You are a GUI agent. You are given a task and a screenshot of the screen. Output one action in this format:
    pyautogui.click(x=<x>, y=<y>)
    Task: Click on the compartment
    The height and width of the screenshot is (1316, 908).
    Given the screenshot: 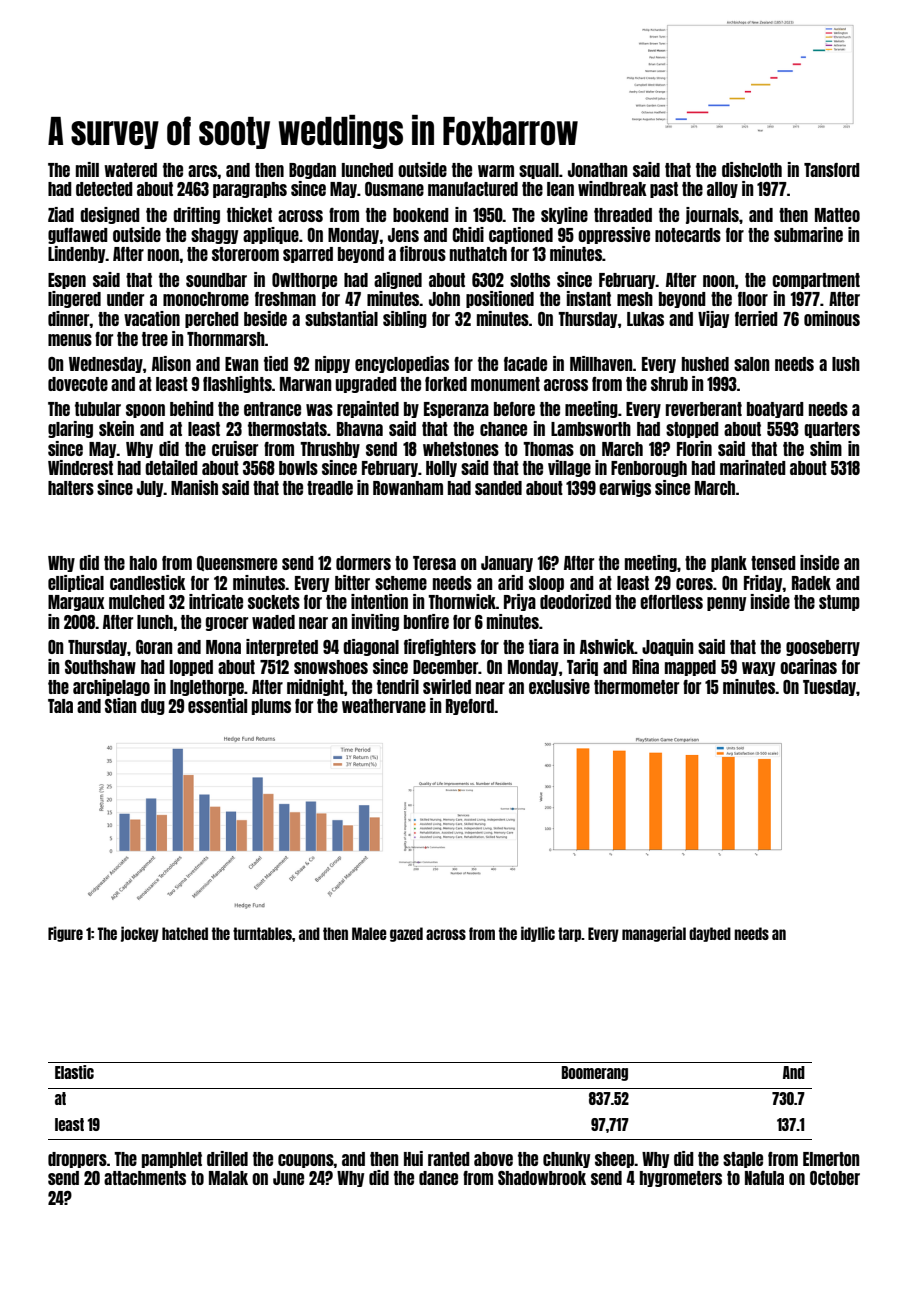 What is the action you would take?
    pyautogui.click(x=816, y=281)
